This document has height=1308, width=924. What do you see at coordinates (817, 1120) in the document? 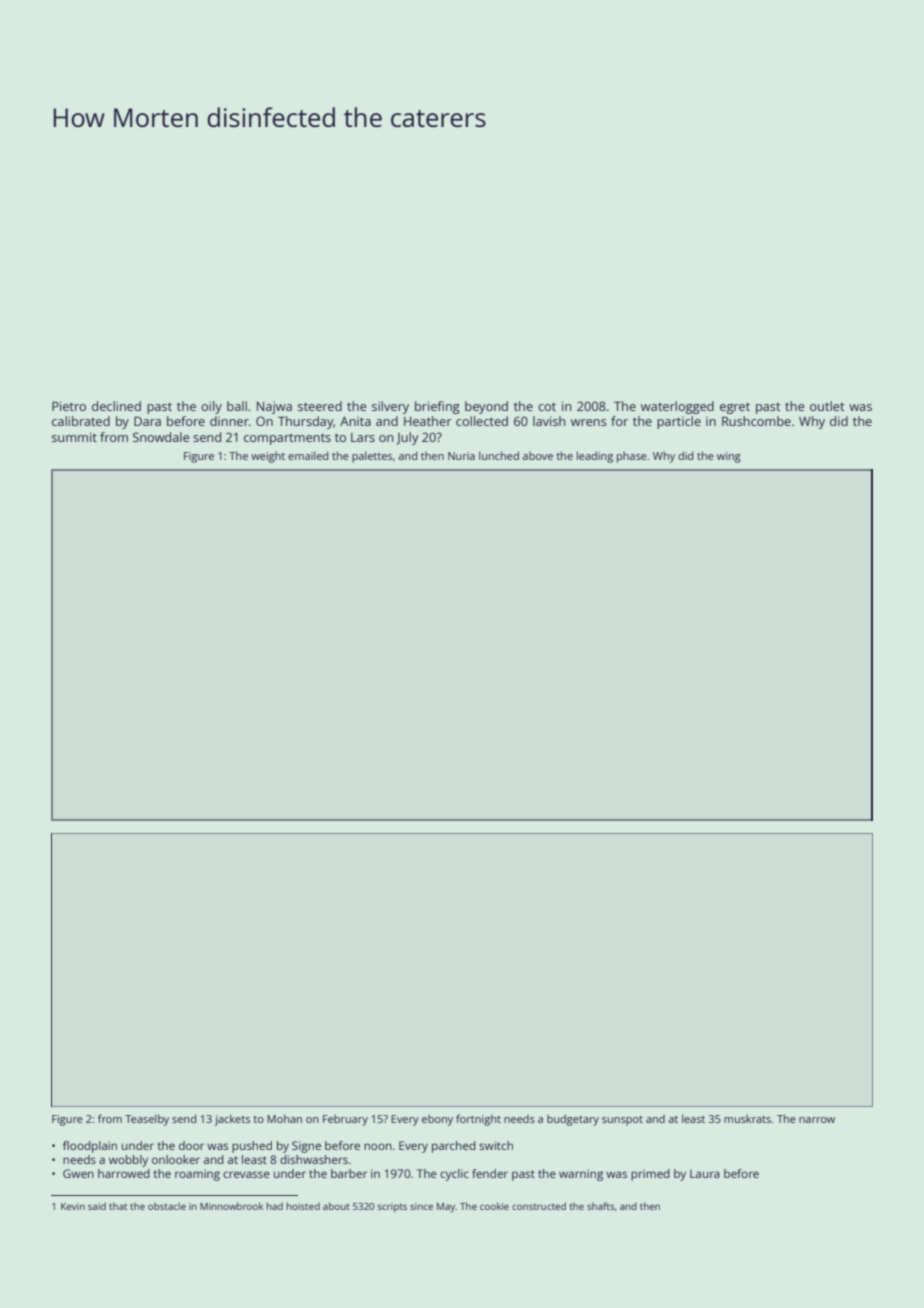
I see `narrow` at bounding box center [817, 1120].
